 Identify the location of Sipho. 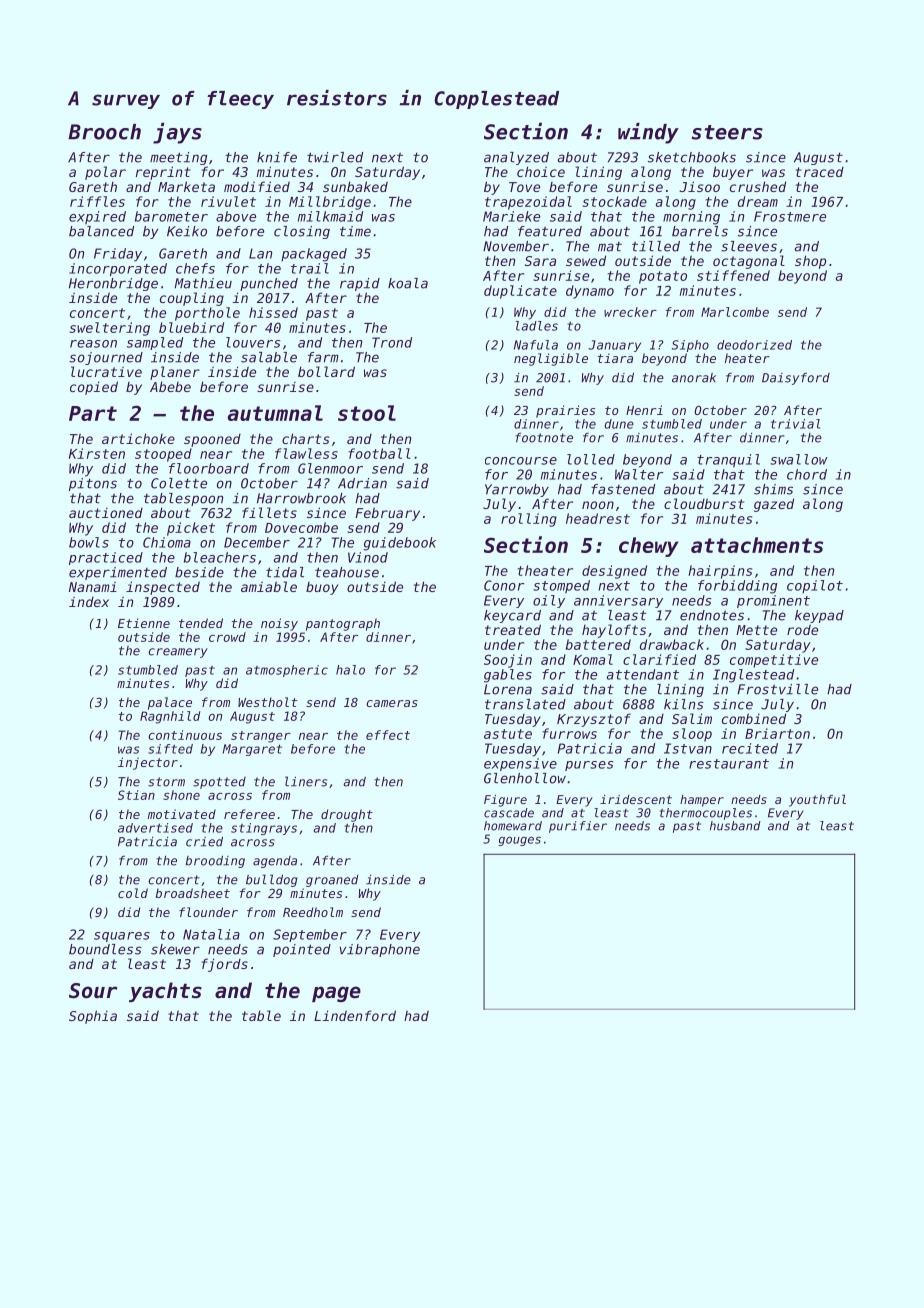
(690, 346).
